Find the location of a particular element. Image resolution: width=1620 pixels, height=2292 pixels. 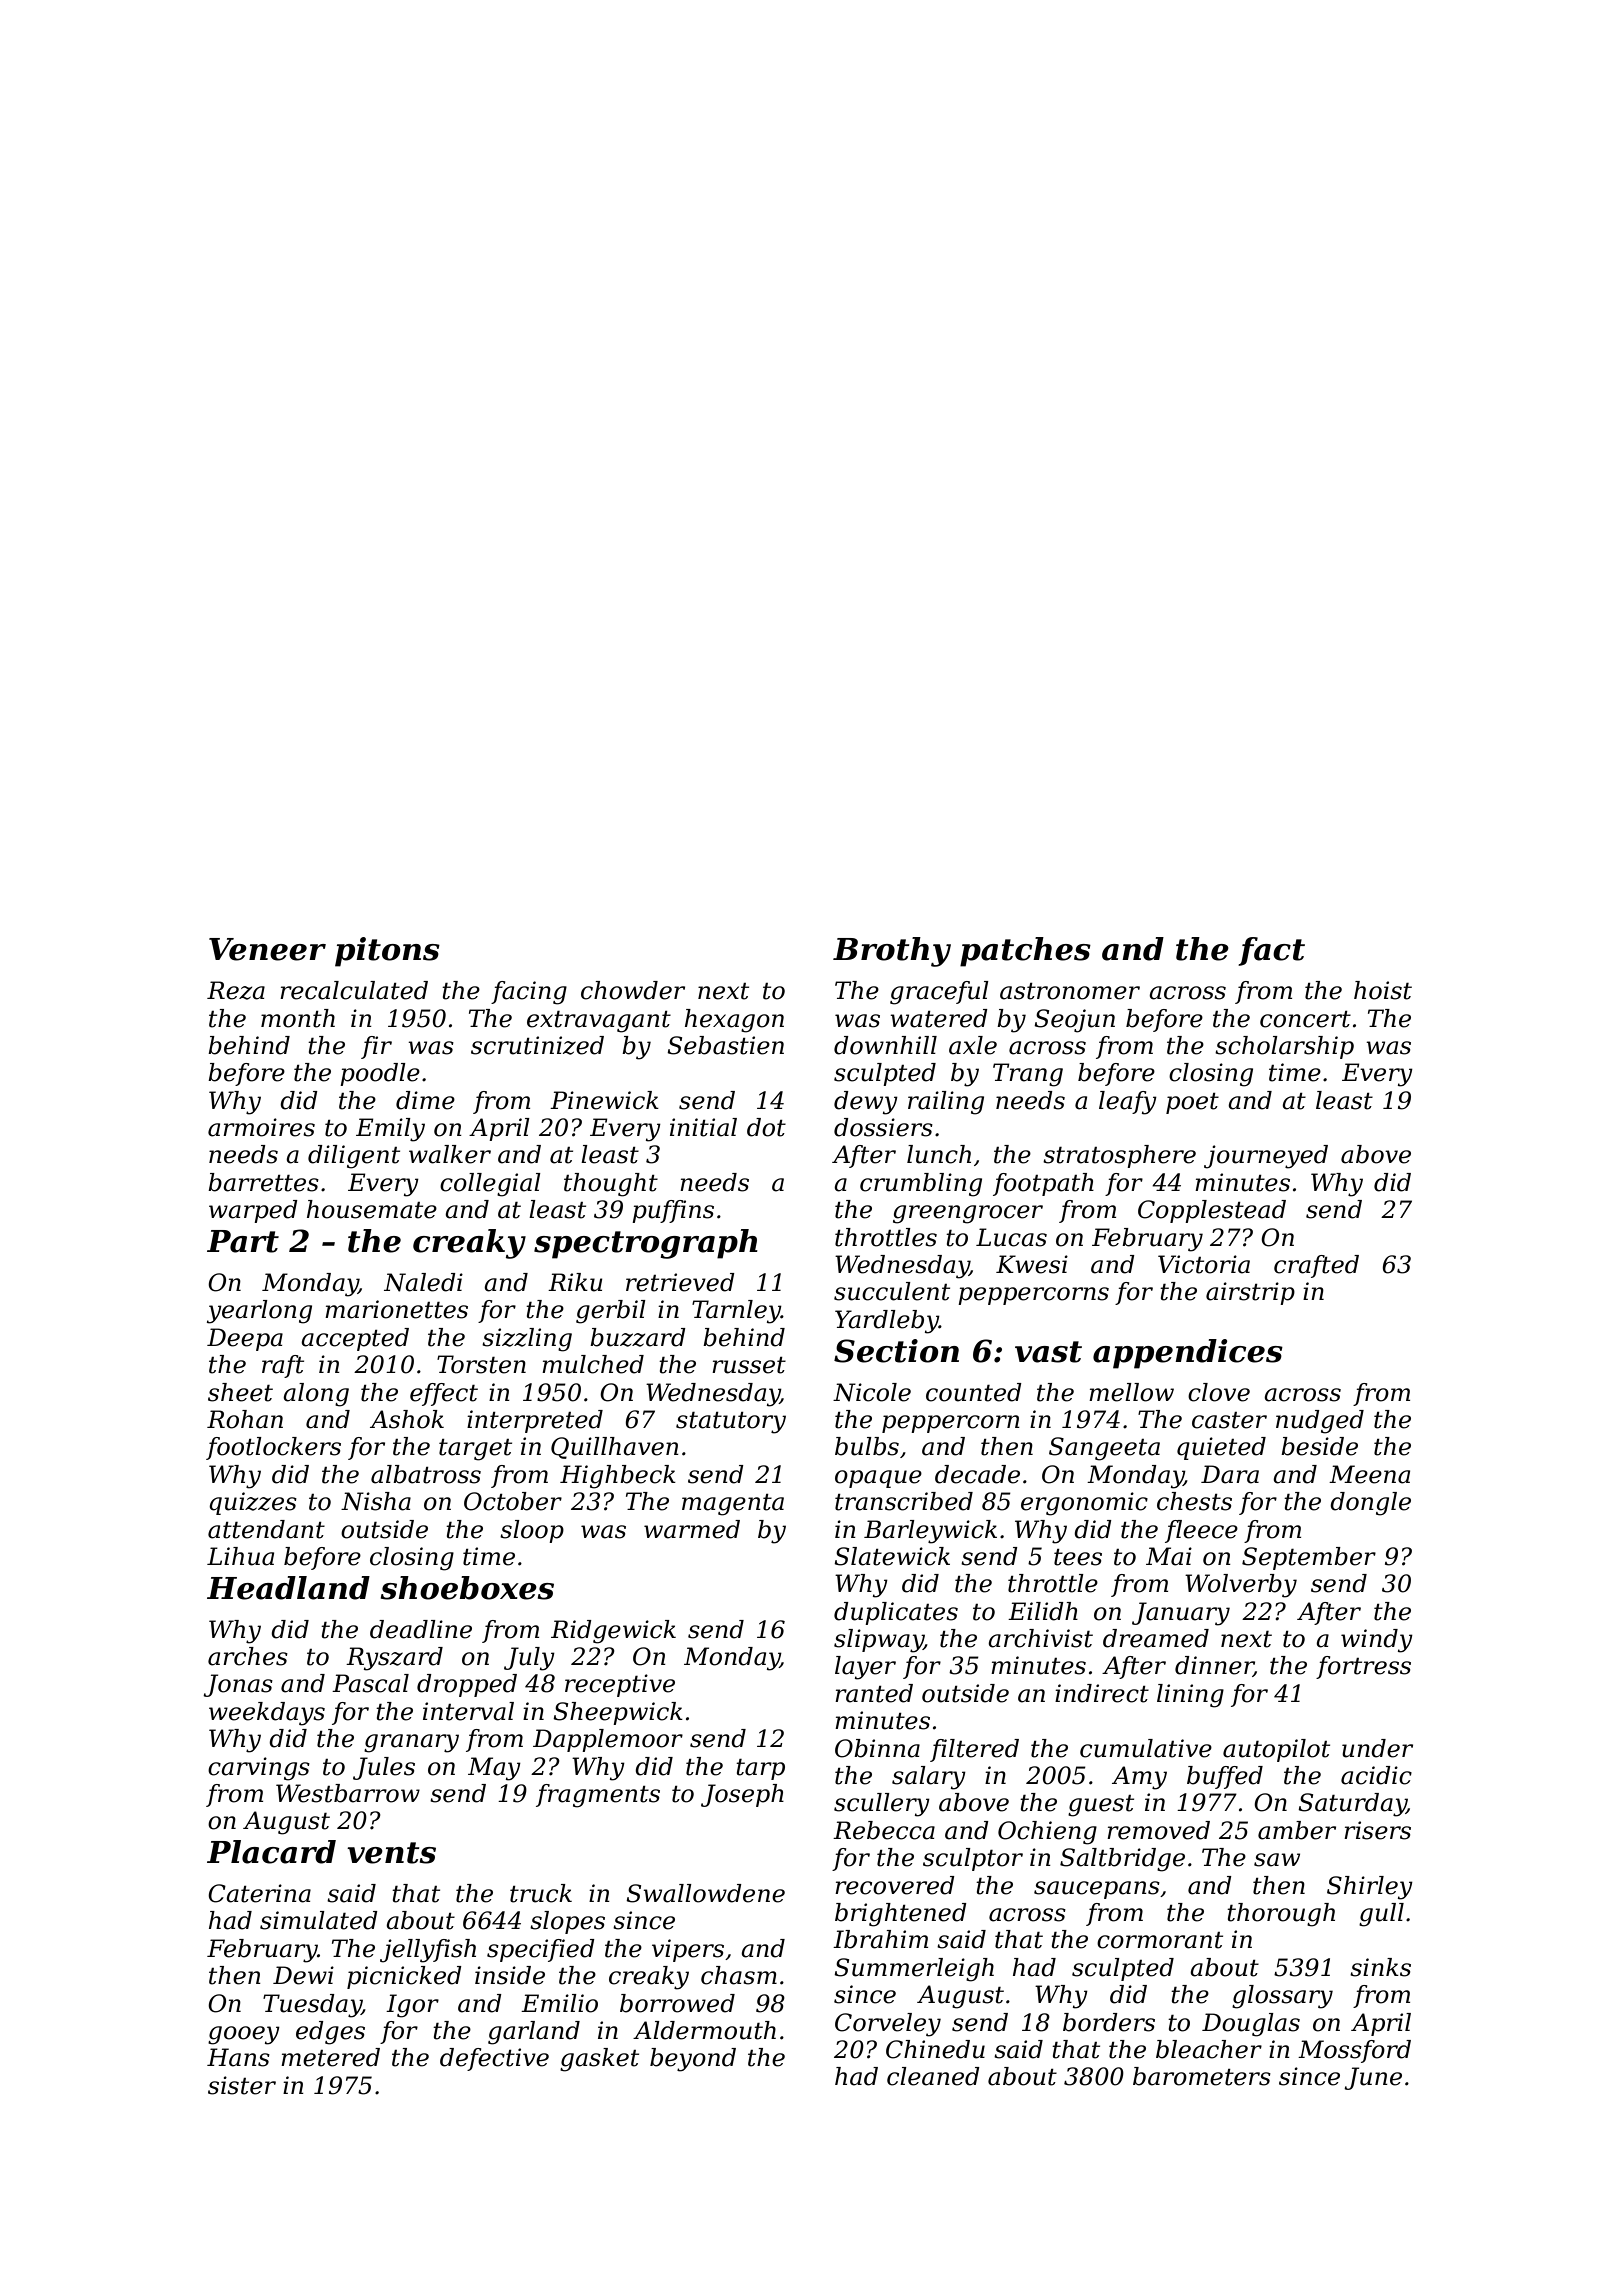

thorough is located at coordinates (1281, 1915).
